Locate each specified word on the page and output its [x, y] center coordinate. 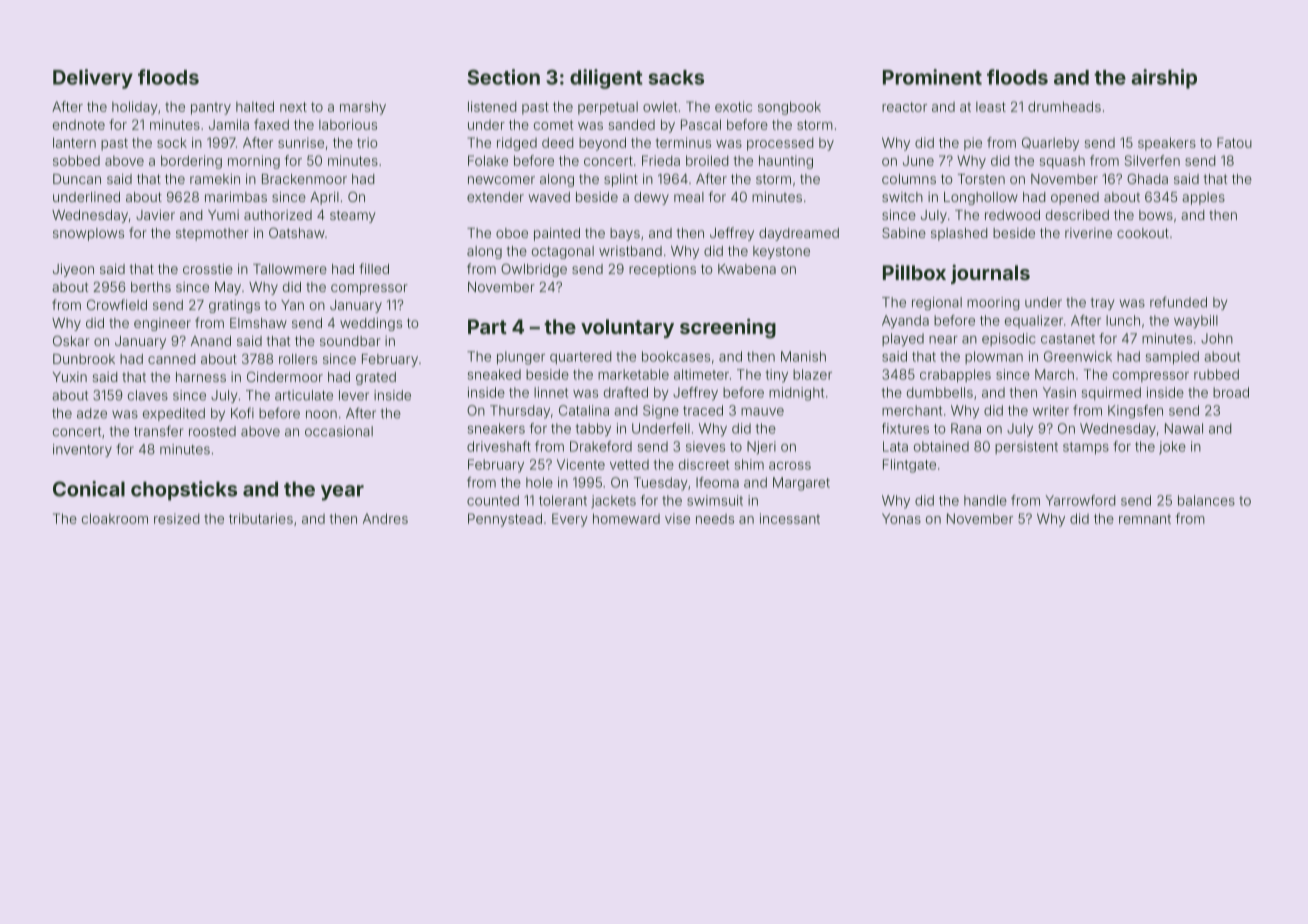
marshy [363, 108]
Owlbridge [534, 270]
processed [780, 144]
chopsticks [184, 491]
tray [1102, 304]
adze [92, 413]
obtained [941, 446]
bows [1156, 215]
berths [151, 287]
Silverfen [1152, 160]
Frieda [661, 160]
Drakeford [601, 446]
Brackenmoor [304, 179]
